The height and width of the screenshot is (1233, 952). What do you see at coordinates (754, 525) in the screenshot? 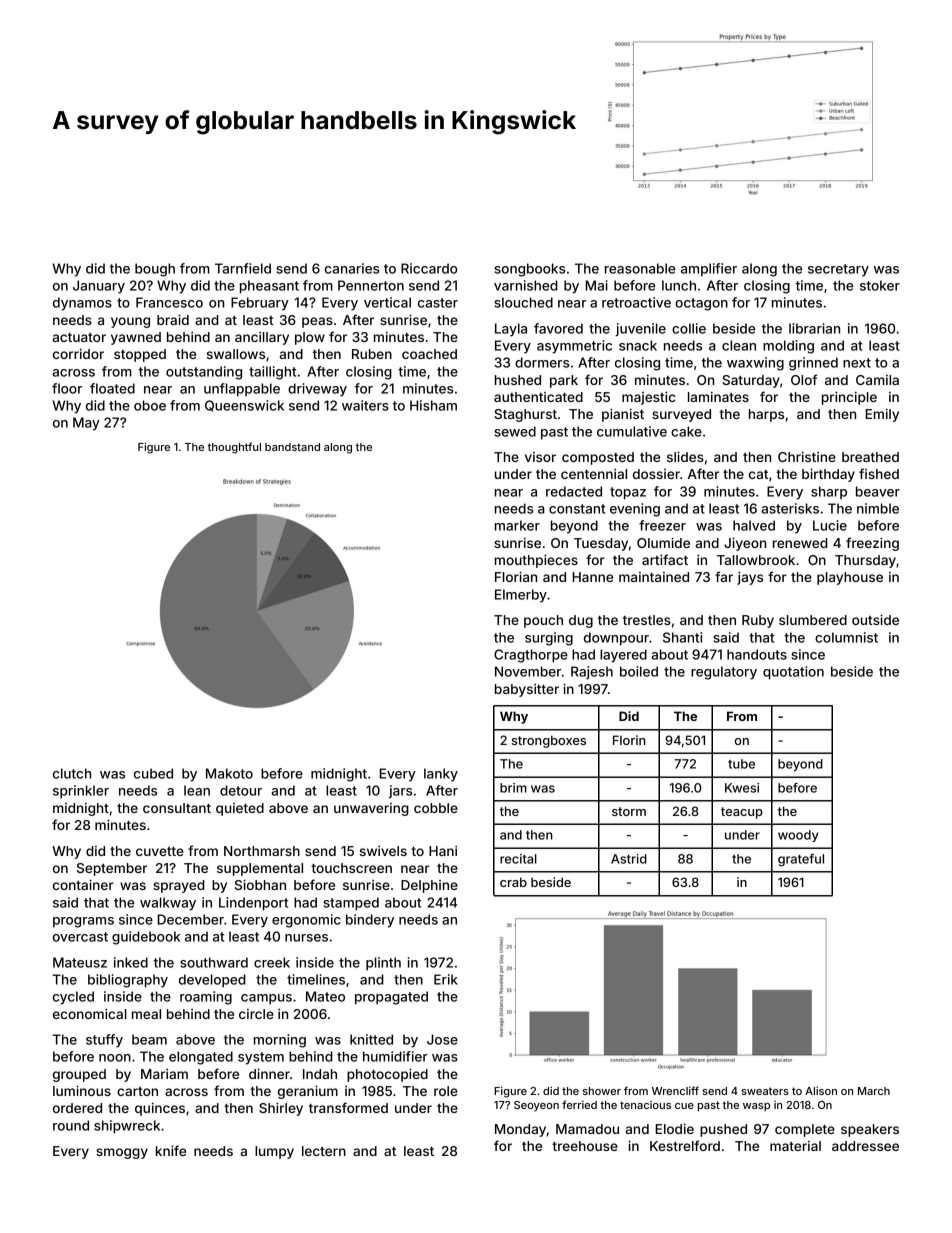
I see `halved` at bounding box center [754, 525].
